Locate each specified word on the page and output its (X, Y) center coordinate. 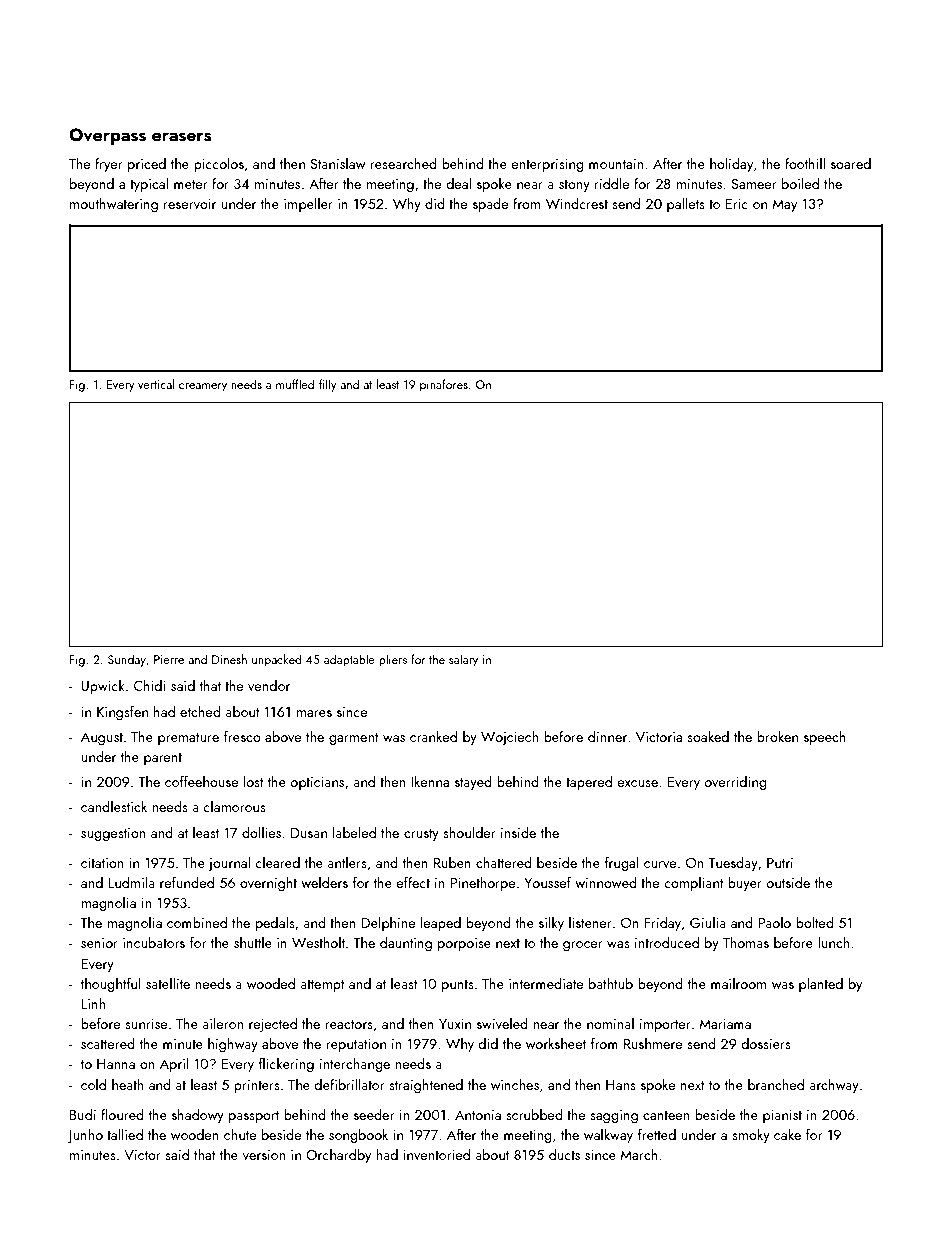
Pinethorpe (483, 884)
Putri (780, 863)
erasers (182, 137)
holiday (731, 165)
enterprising (548, 165)
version (264, 1155)
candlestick (114, 806)
